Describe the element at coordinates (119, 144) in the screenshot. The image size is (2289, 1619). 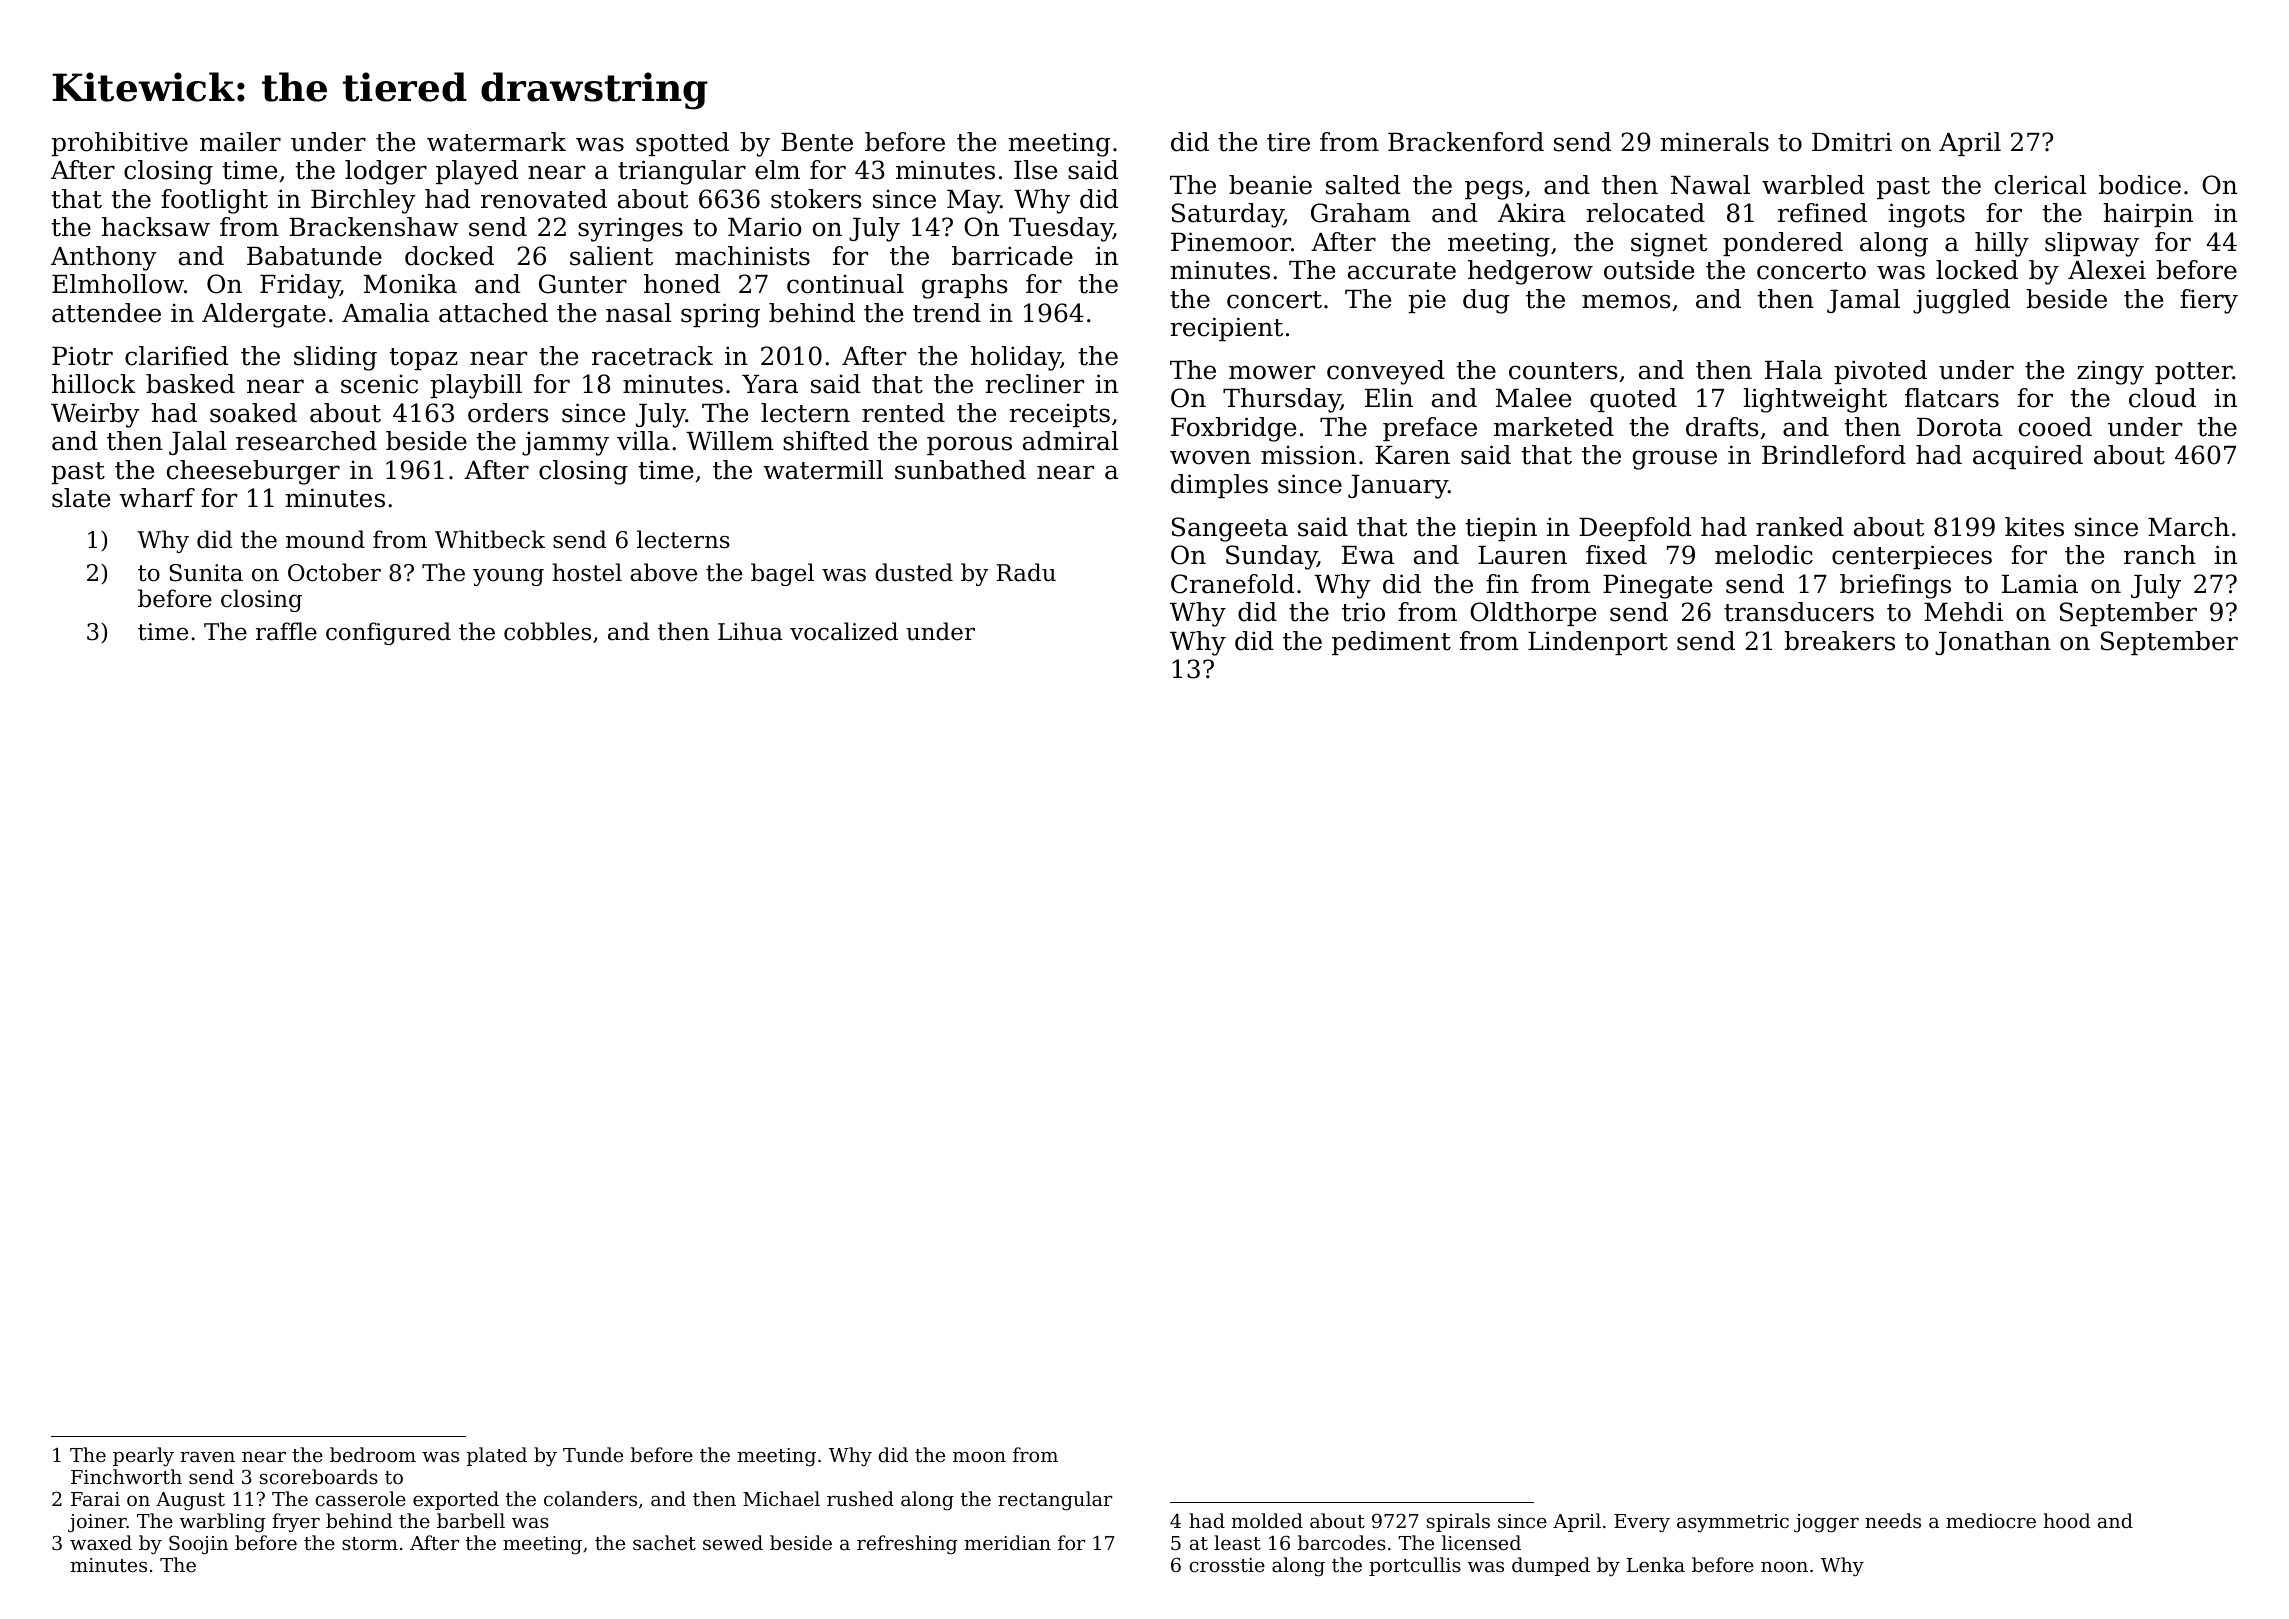
I see `prohibitive` at that location.
